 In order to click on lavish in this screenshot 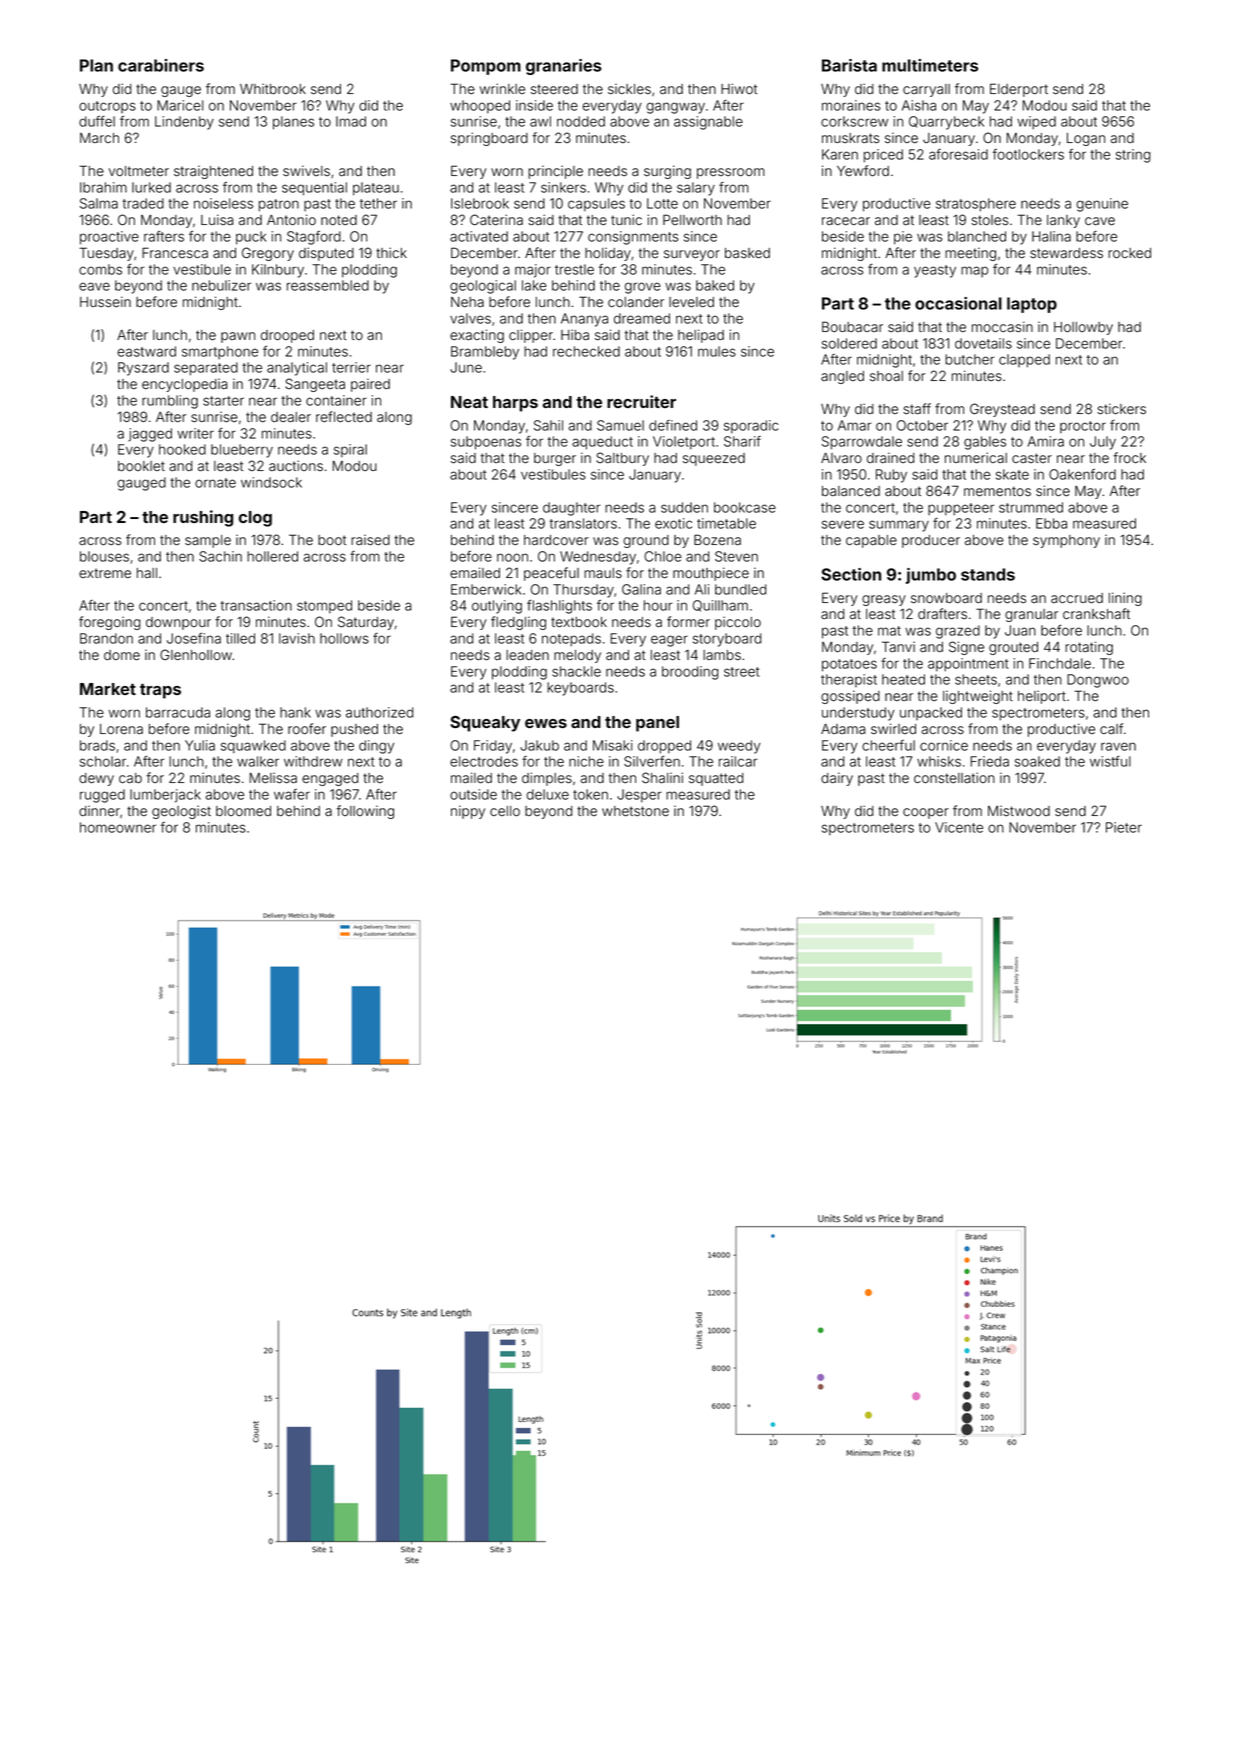, I will do `click(297, 638)`.
